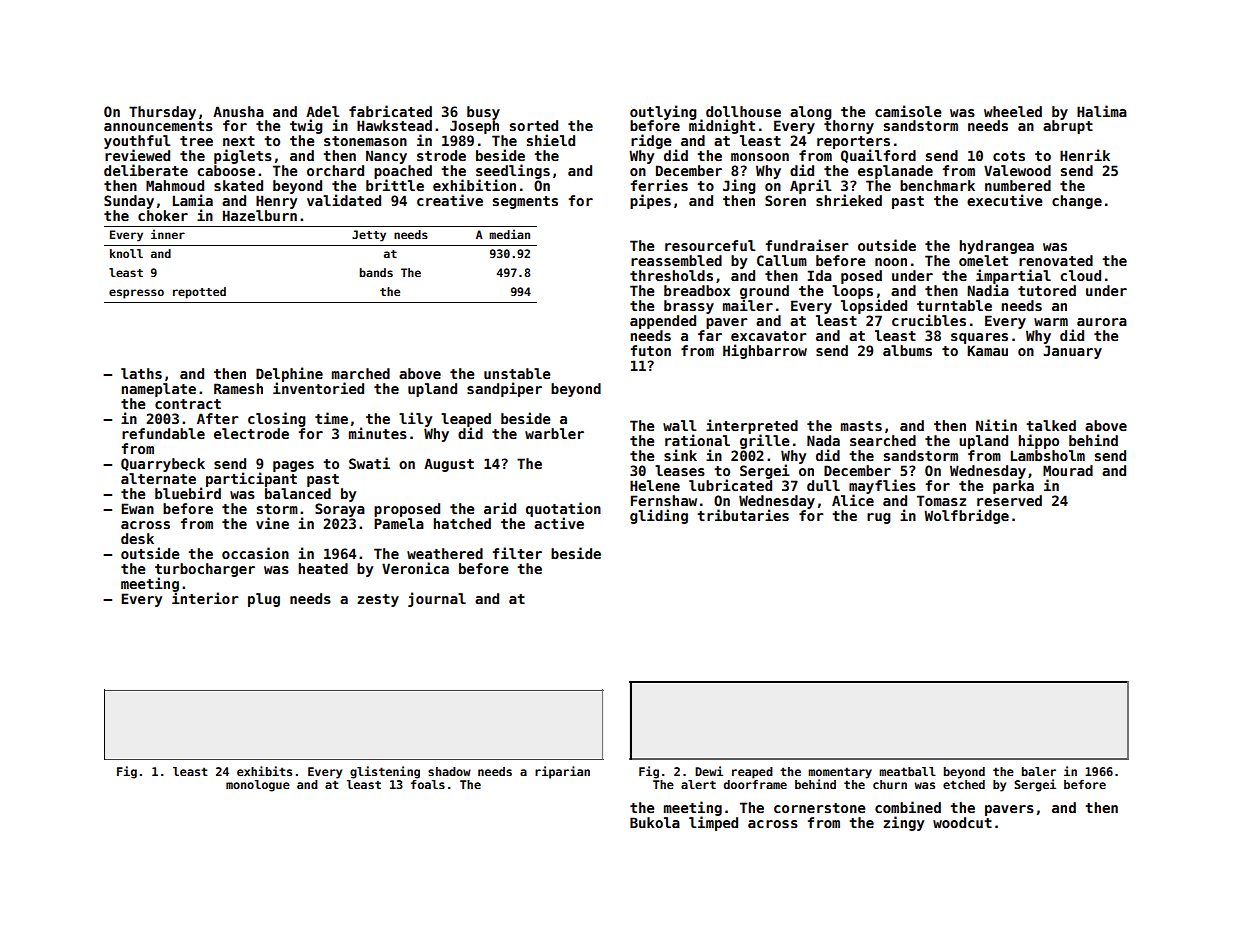  What do you see at coordinates (385, 772) in the page?
I see `glistening` at bounding box center [385, 772].
